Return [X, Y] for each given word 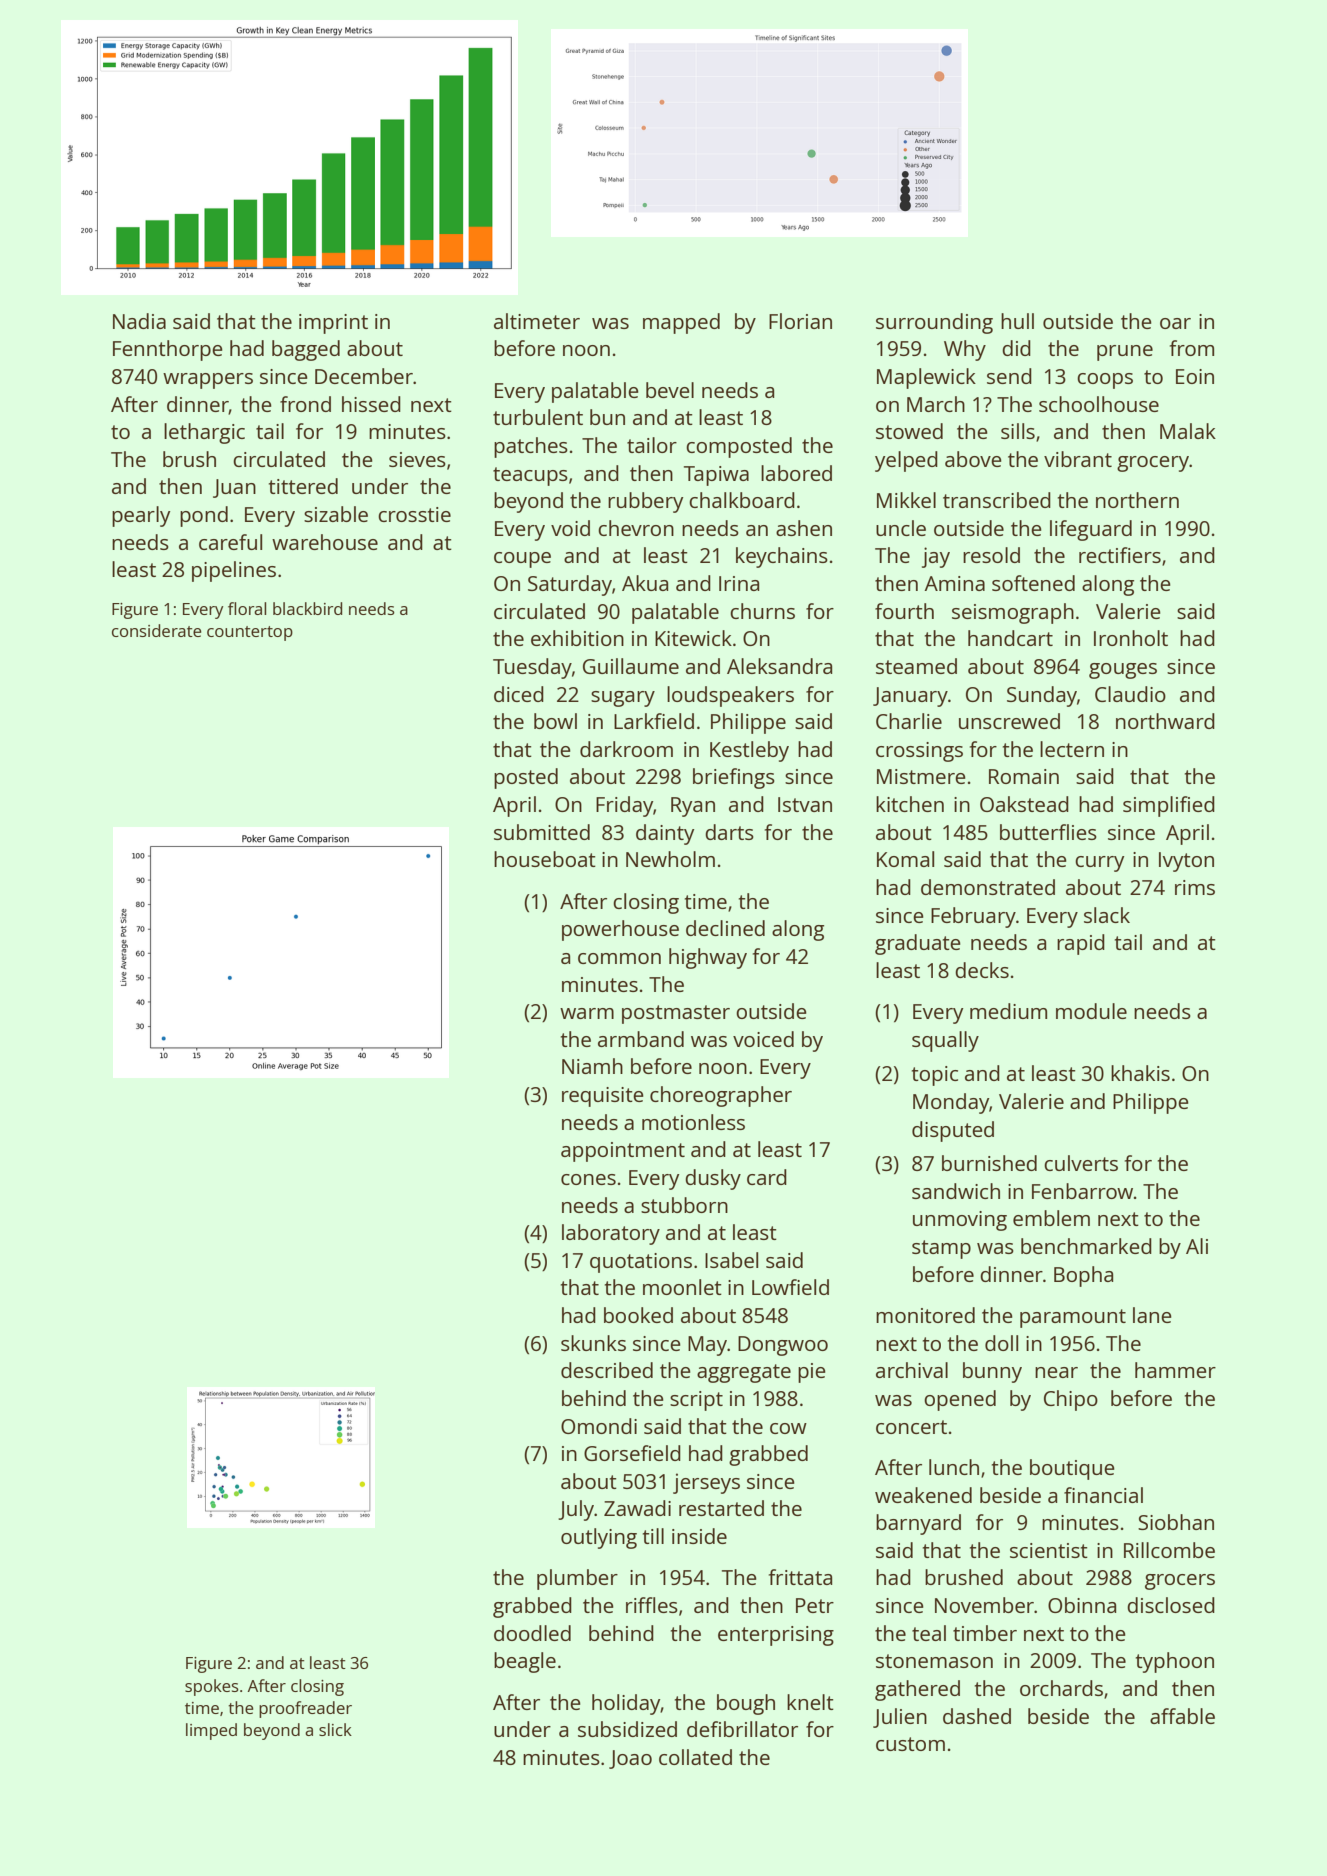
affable [1182, 1716]
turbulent [538, 417]
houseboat [545, 859]
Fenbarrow [1082, 1191]
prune [1125, 353]
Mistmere [921, 776]
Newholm [670, 859]
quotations [641, 1263]
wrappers [208, 381]
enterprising [776, 1636]
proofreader [305, 1709]
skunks [593, 1343]
